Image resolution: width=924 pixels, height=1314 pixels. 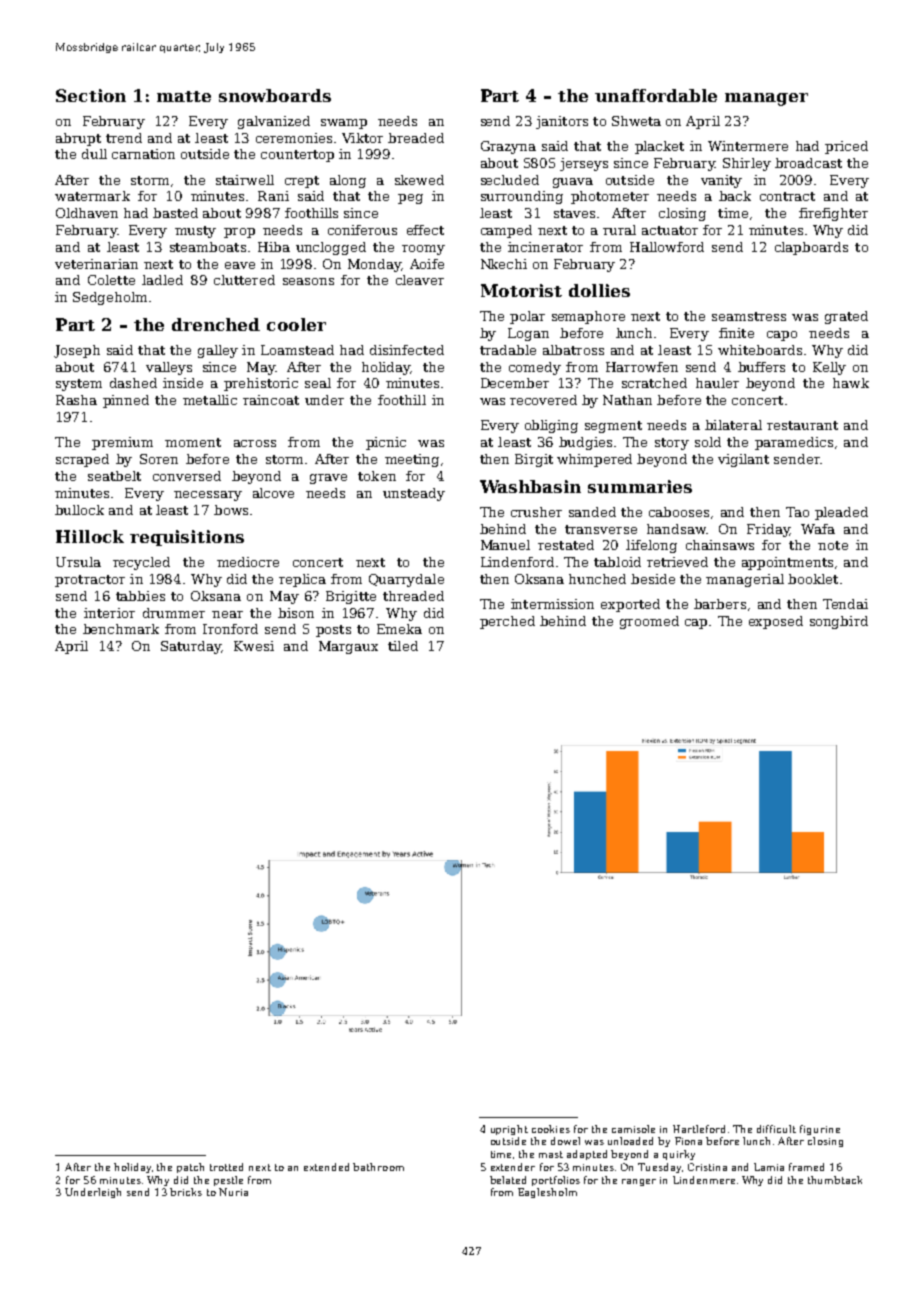 I want to click on bricks, so click(x=186, y=1192).
